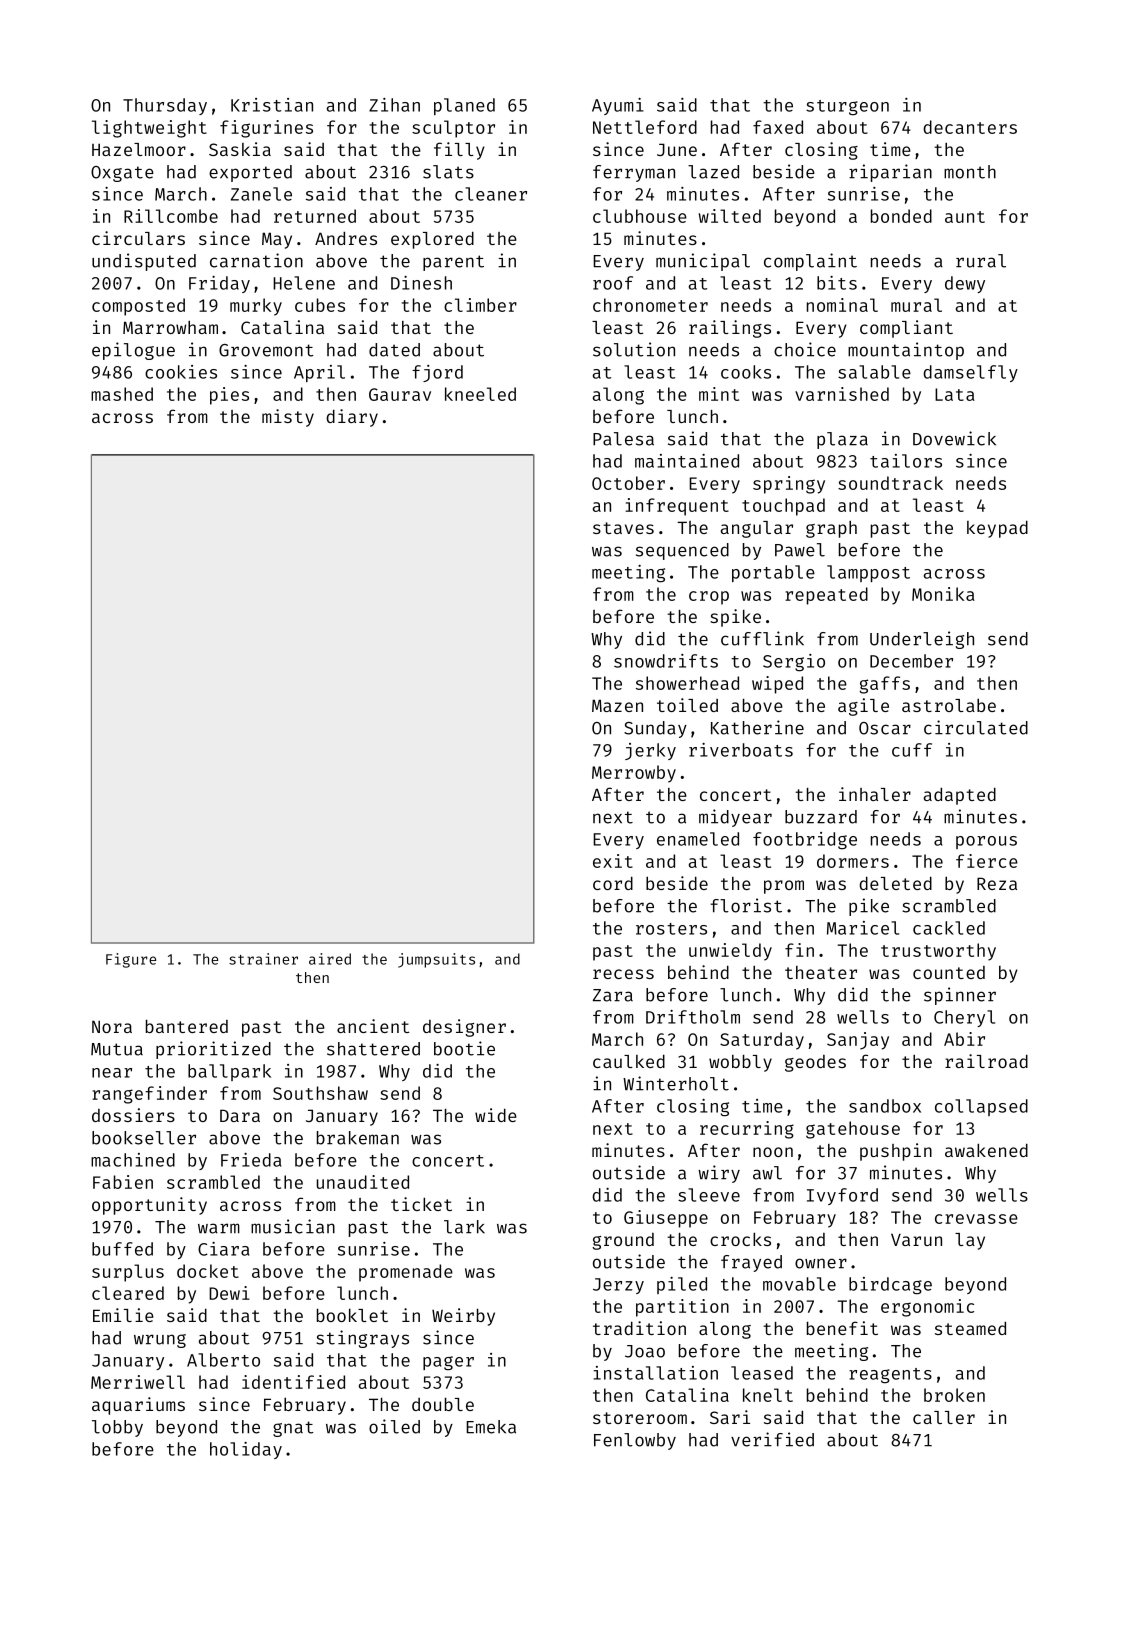  Describe the element at coordinates (618, 106) in the page. I see `Ayumi` at that location.
